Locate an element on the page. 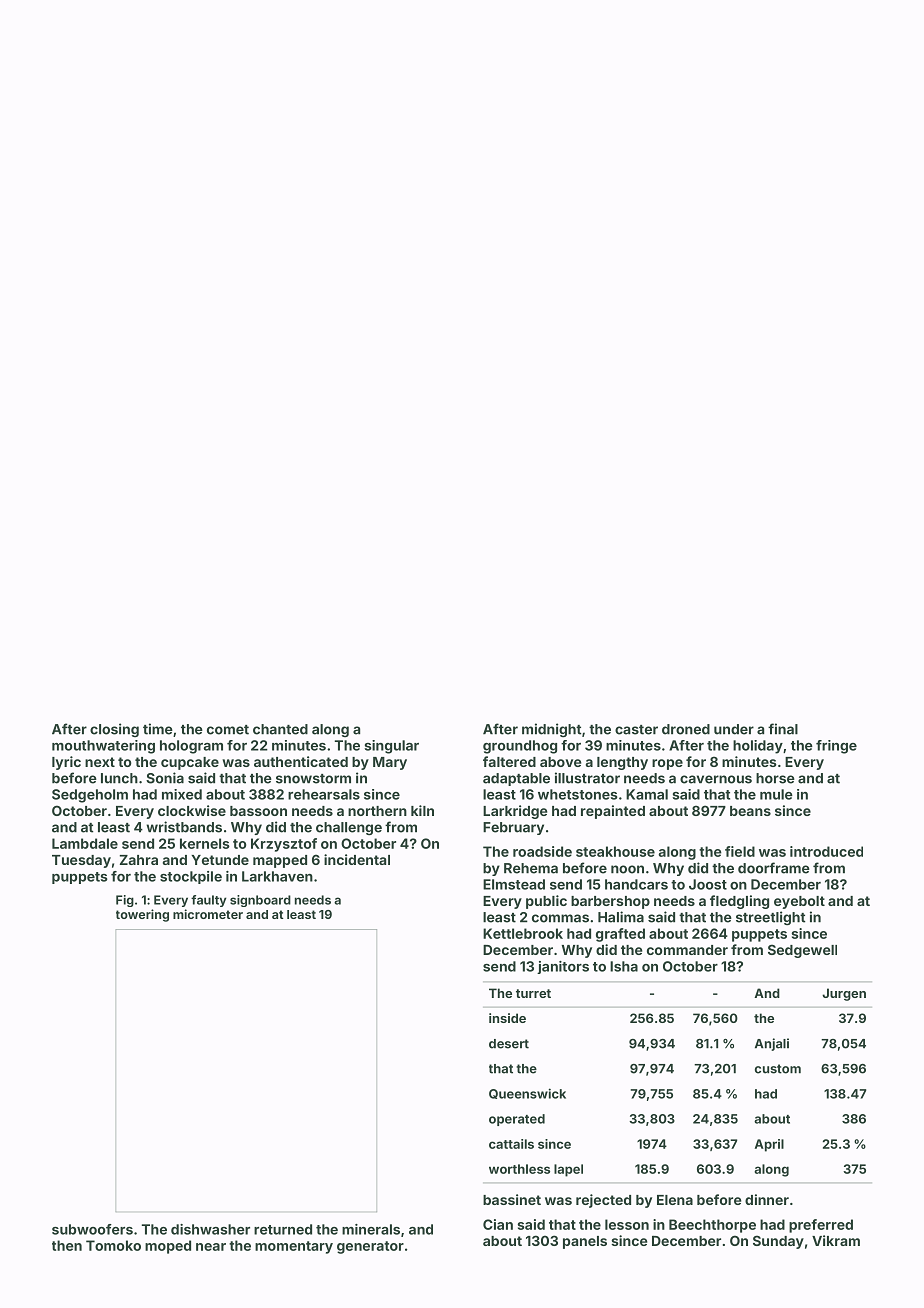  Beechthorpe is located at coordinates (712, 1226).
